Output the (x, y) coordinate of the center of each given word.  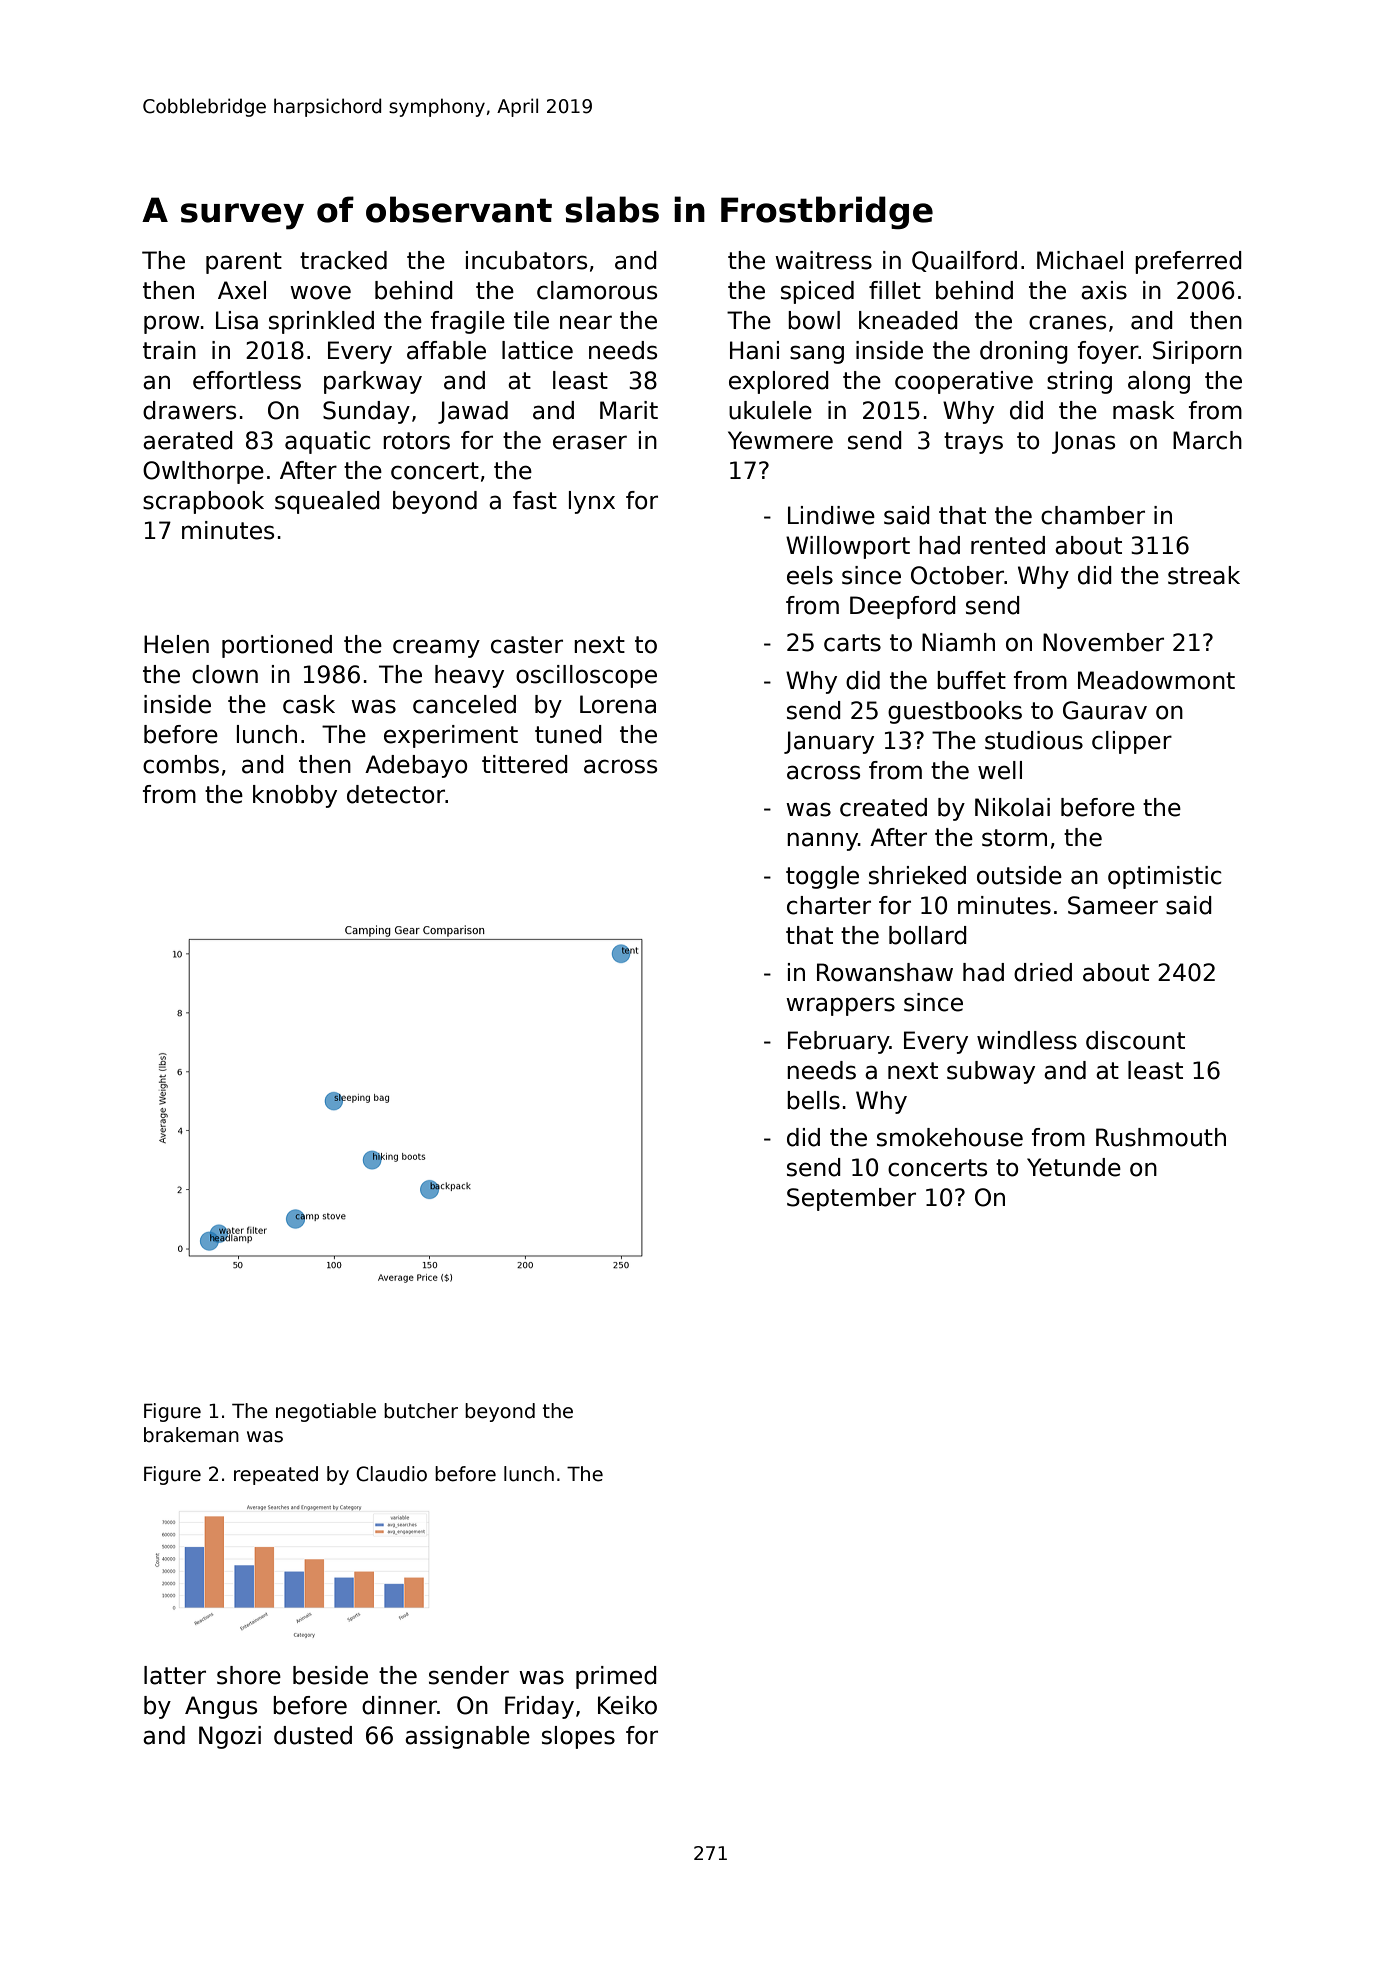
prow (172, 324)
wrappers (840, 1006)
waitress (823, 260)
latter (175, 1675)
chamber (1093, 515)
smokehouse (950, 1137)
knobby (295, 796)
